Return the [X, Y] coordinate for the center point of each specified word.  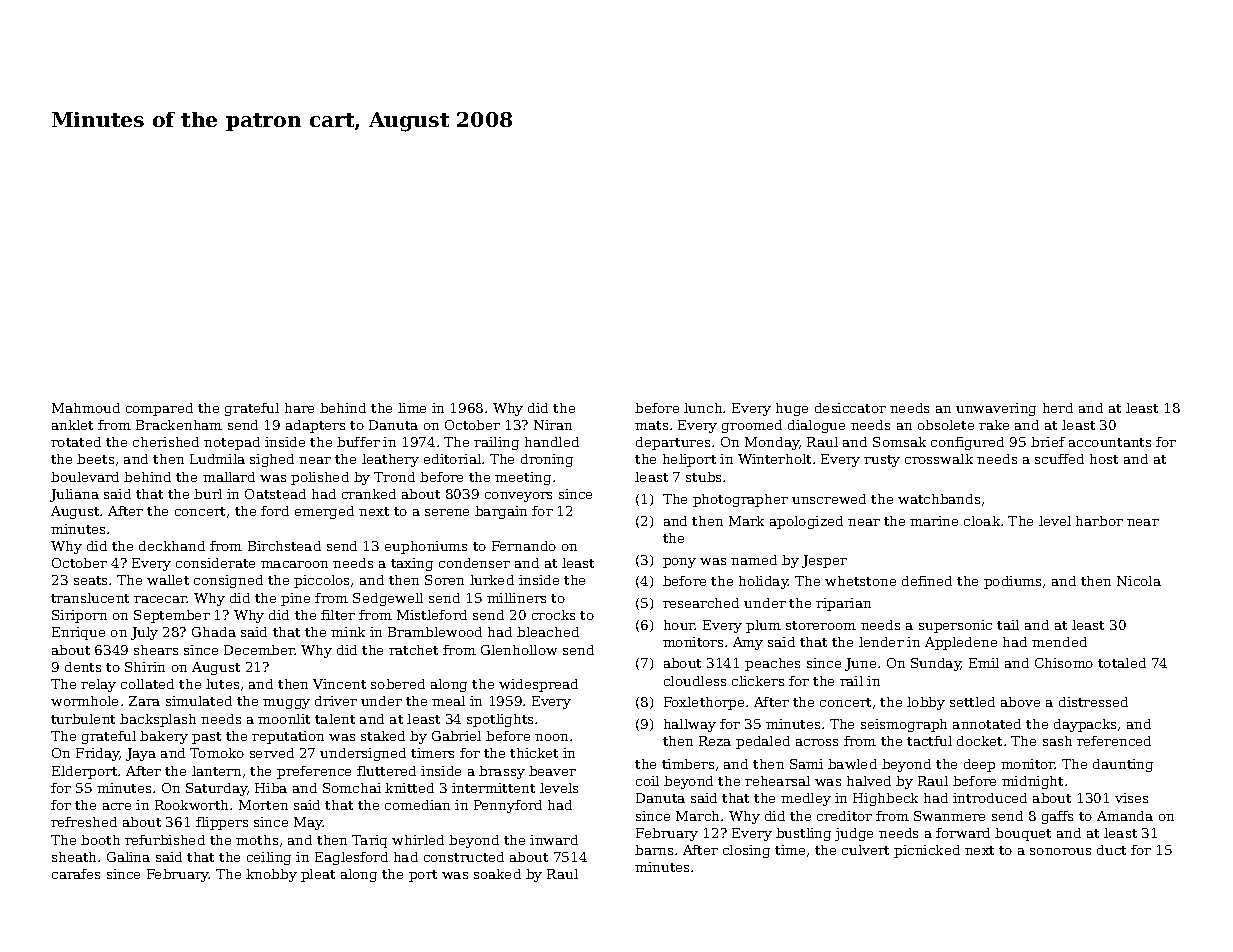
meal [448, 701]
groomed [752, 426]
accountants [1110, 442]
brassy [502, 772]
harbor [1099, 521]
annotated [987, 724]
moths [257, 840]
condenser [474, 563]
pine [295, 599]
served [272, 753]
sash [1057, 741]
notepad [232, 443]
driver [336, 701]
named [754, 560]
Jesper [824, 561]
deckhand [172, 546]
